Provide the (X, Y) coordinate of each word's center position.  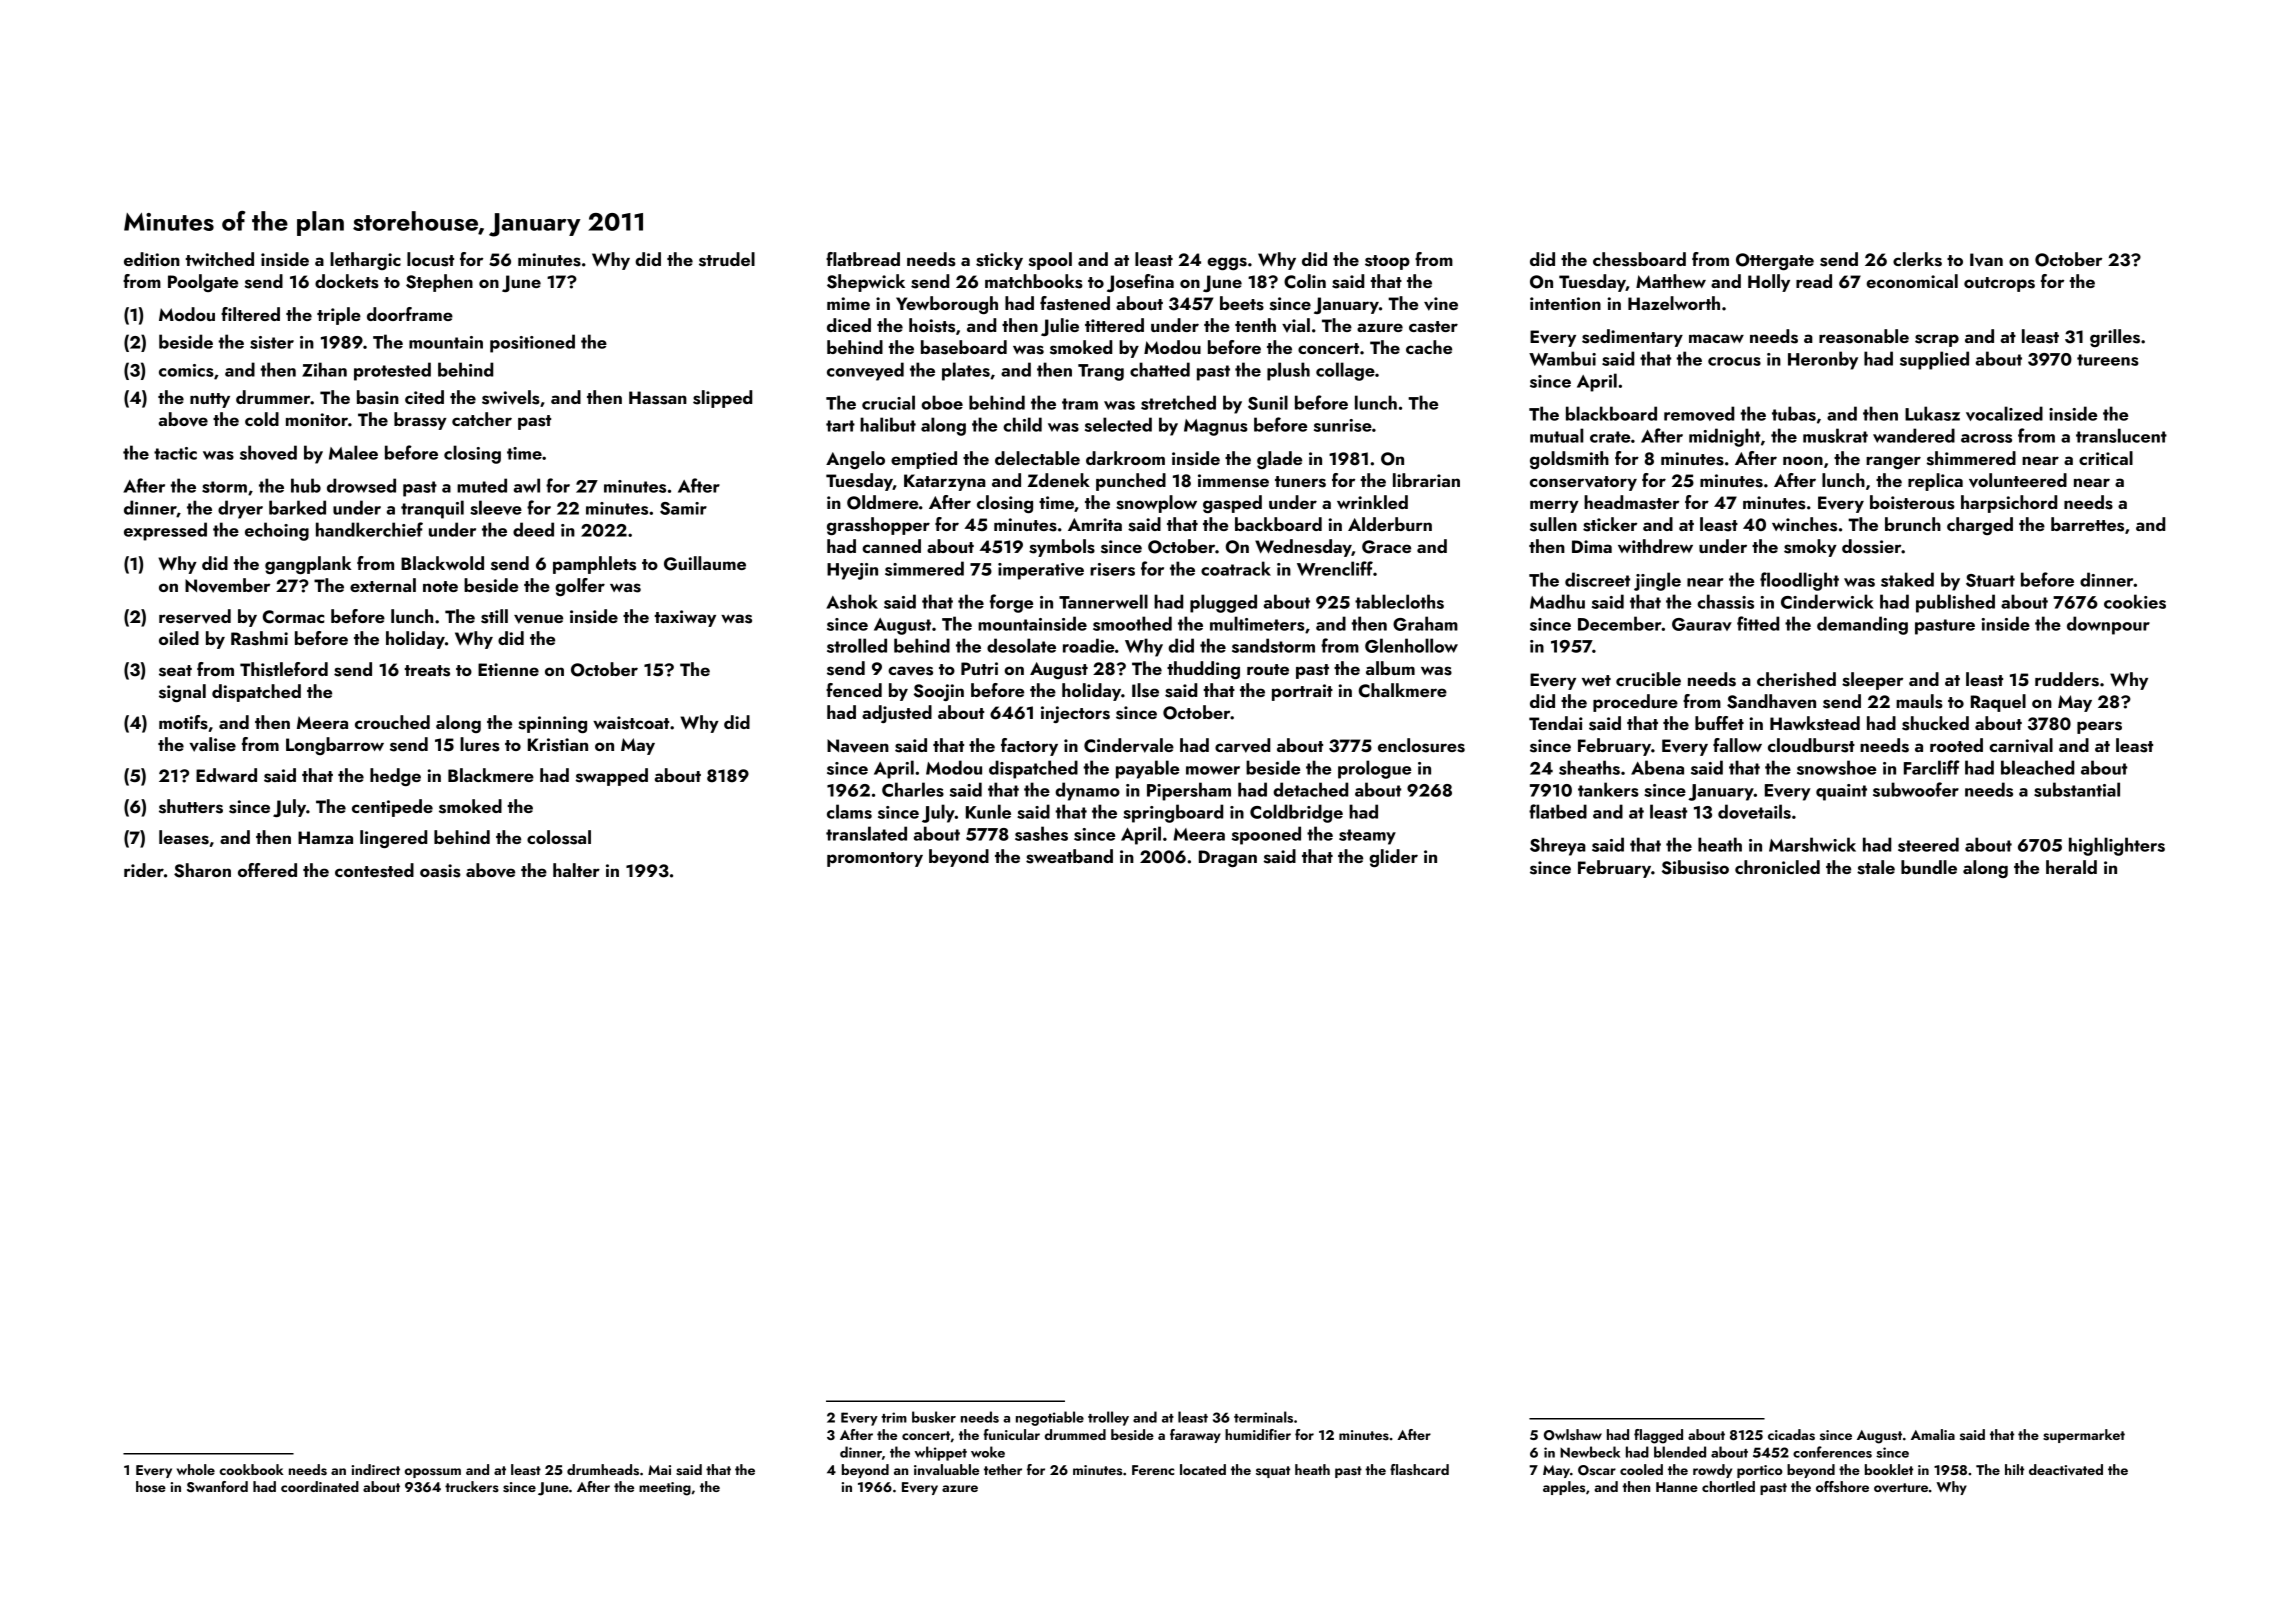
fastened (1075, 303)
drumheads (603, 1470)
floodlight (1799, 581)
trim (894, 1417)
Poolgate (203, 283)
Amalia (1933, 1434)
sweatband (1069, 856)
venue (538, 619)
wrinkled (1372, 502)
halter (576, 870)
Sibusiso (1695, 867)
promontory (875, 859)
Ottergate (1775, 261)
